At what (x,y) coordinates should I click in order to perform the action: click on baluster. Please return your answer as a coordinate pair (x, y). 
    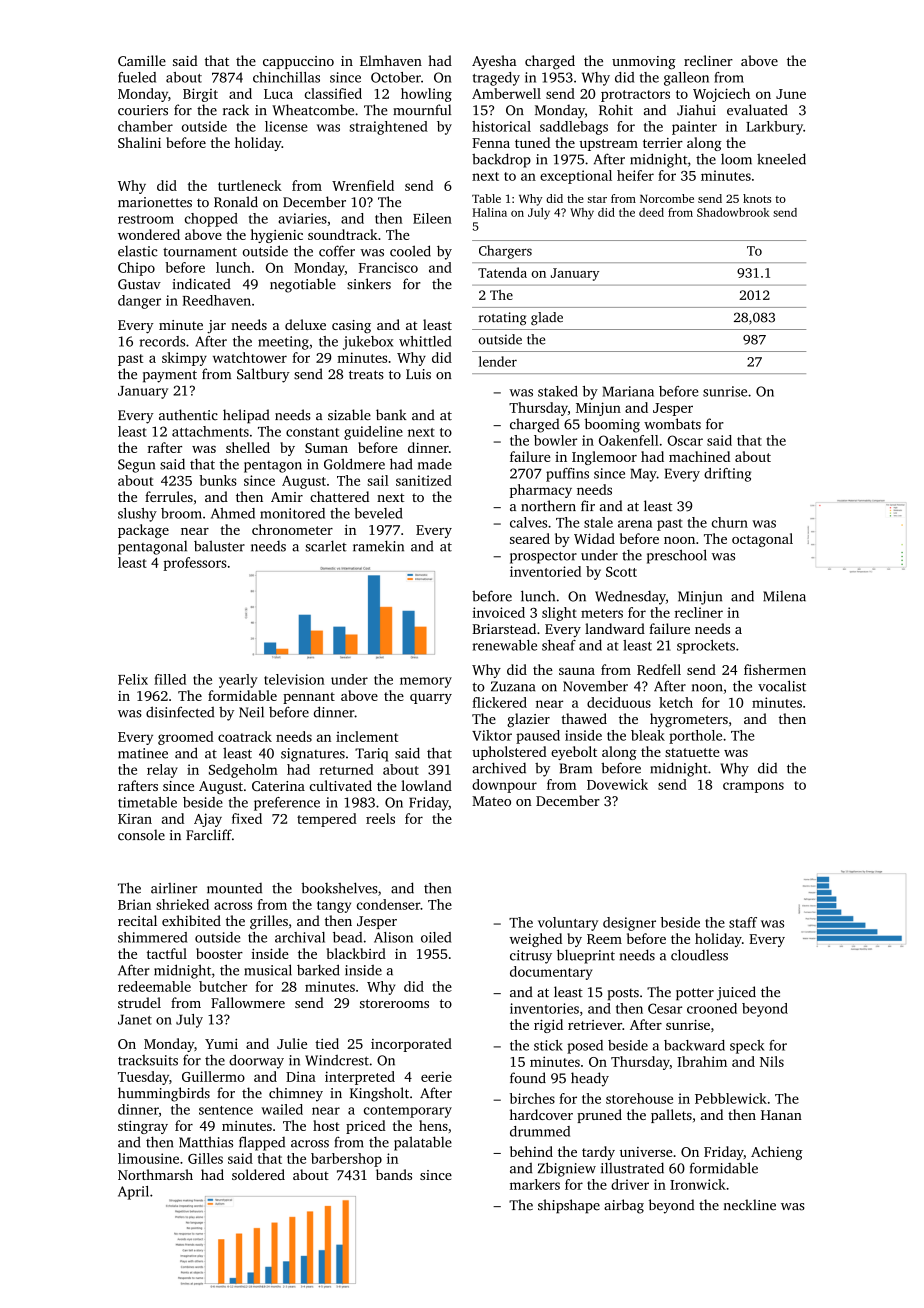
    Looking at the image, I should click on (219, 546).
